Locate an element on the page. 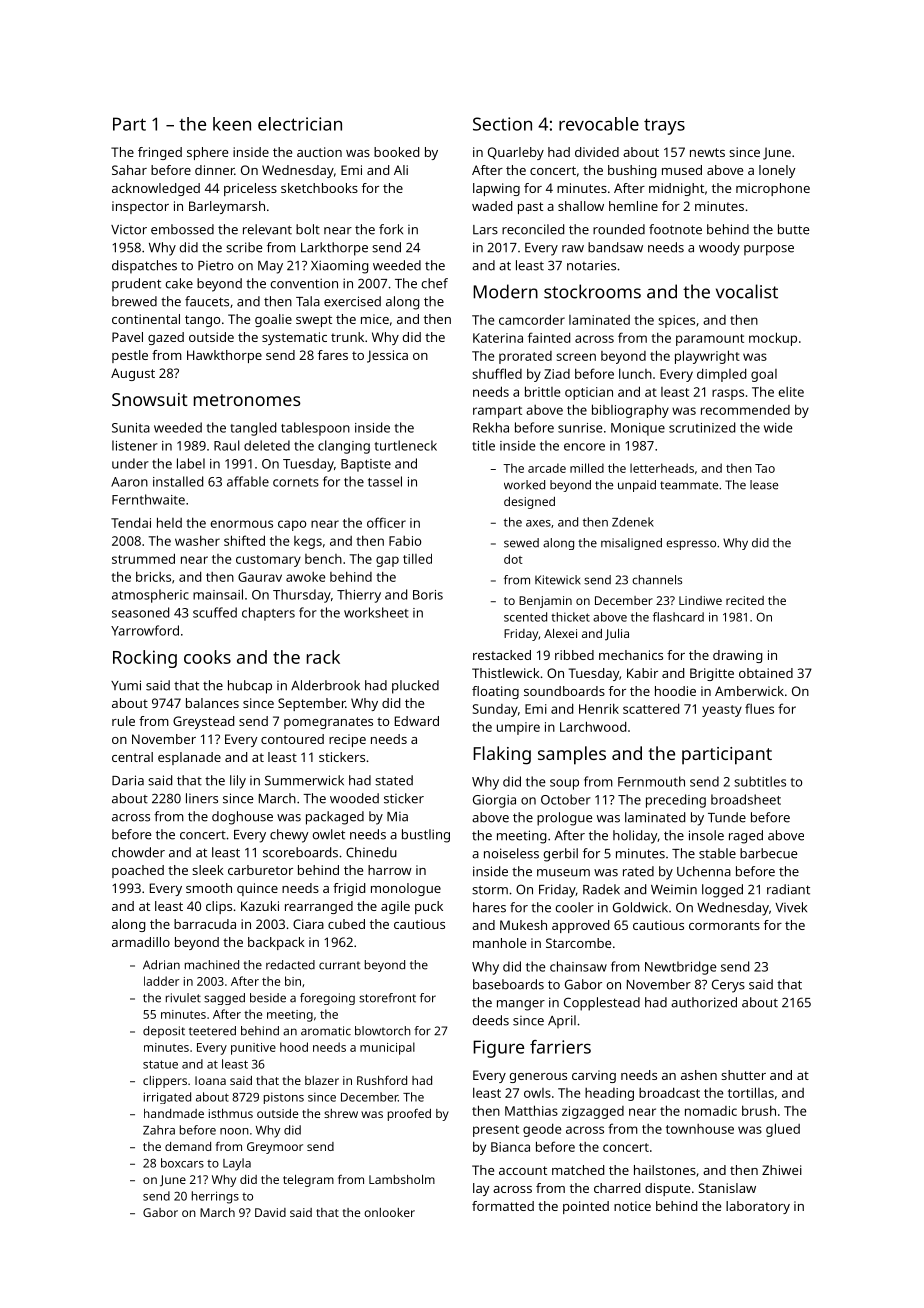 This page has width=924, height=1308. fork is located at coordinates (391, 229).
